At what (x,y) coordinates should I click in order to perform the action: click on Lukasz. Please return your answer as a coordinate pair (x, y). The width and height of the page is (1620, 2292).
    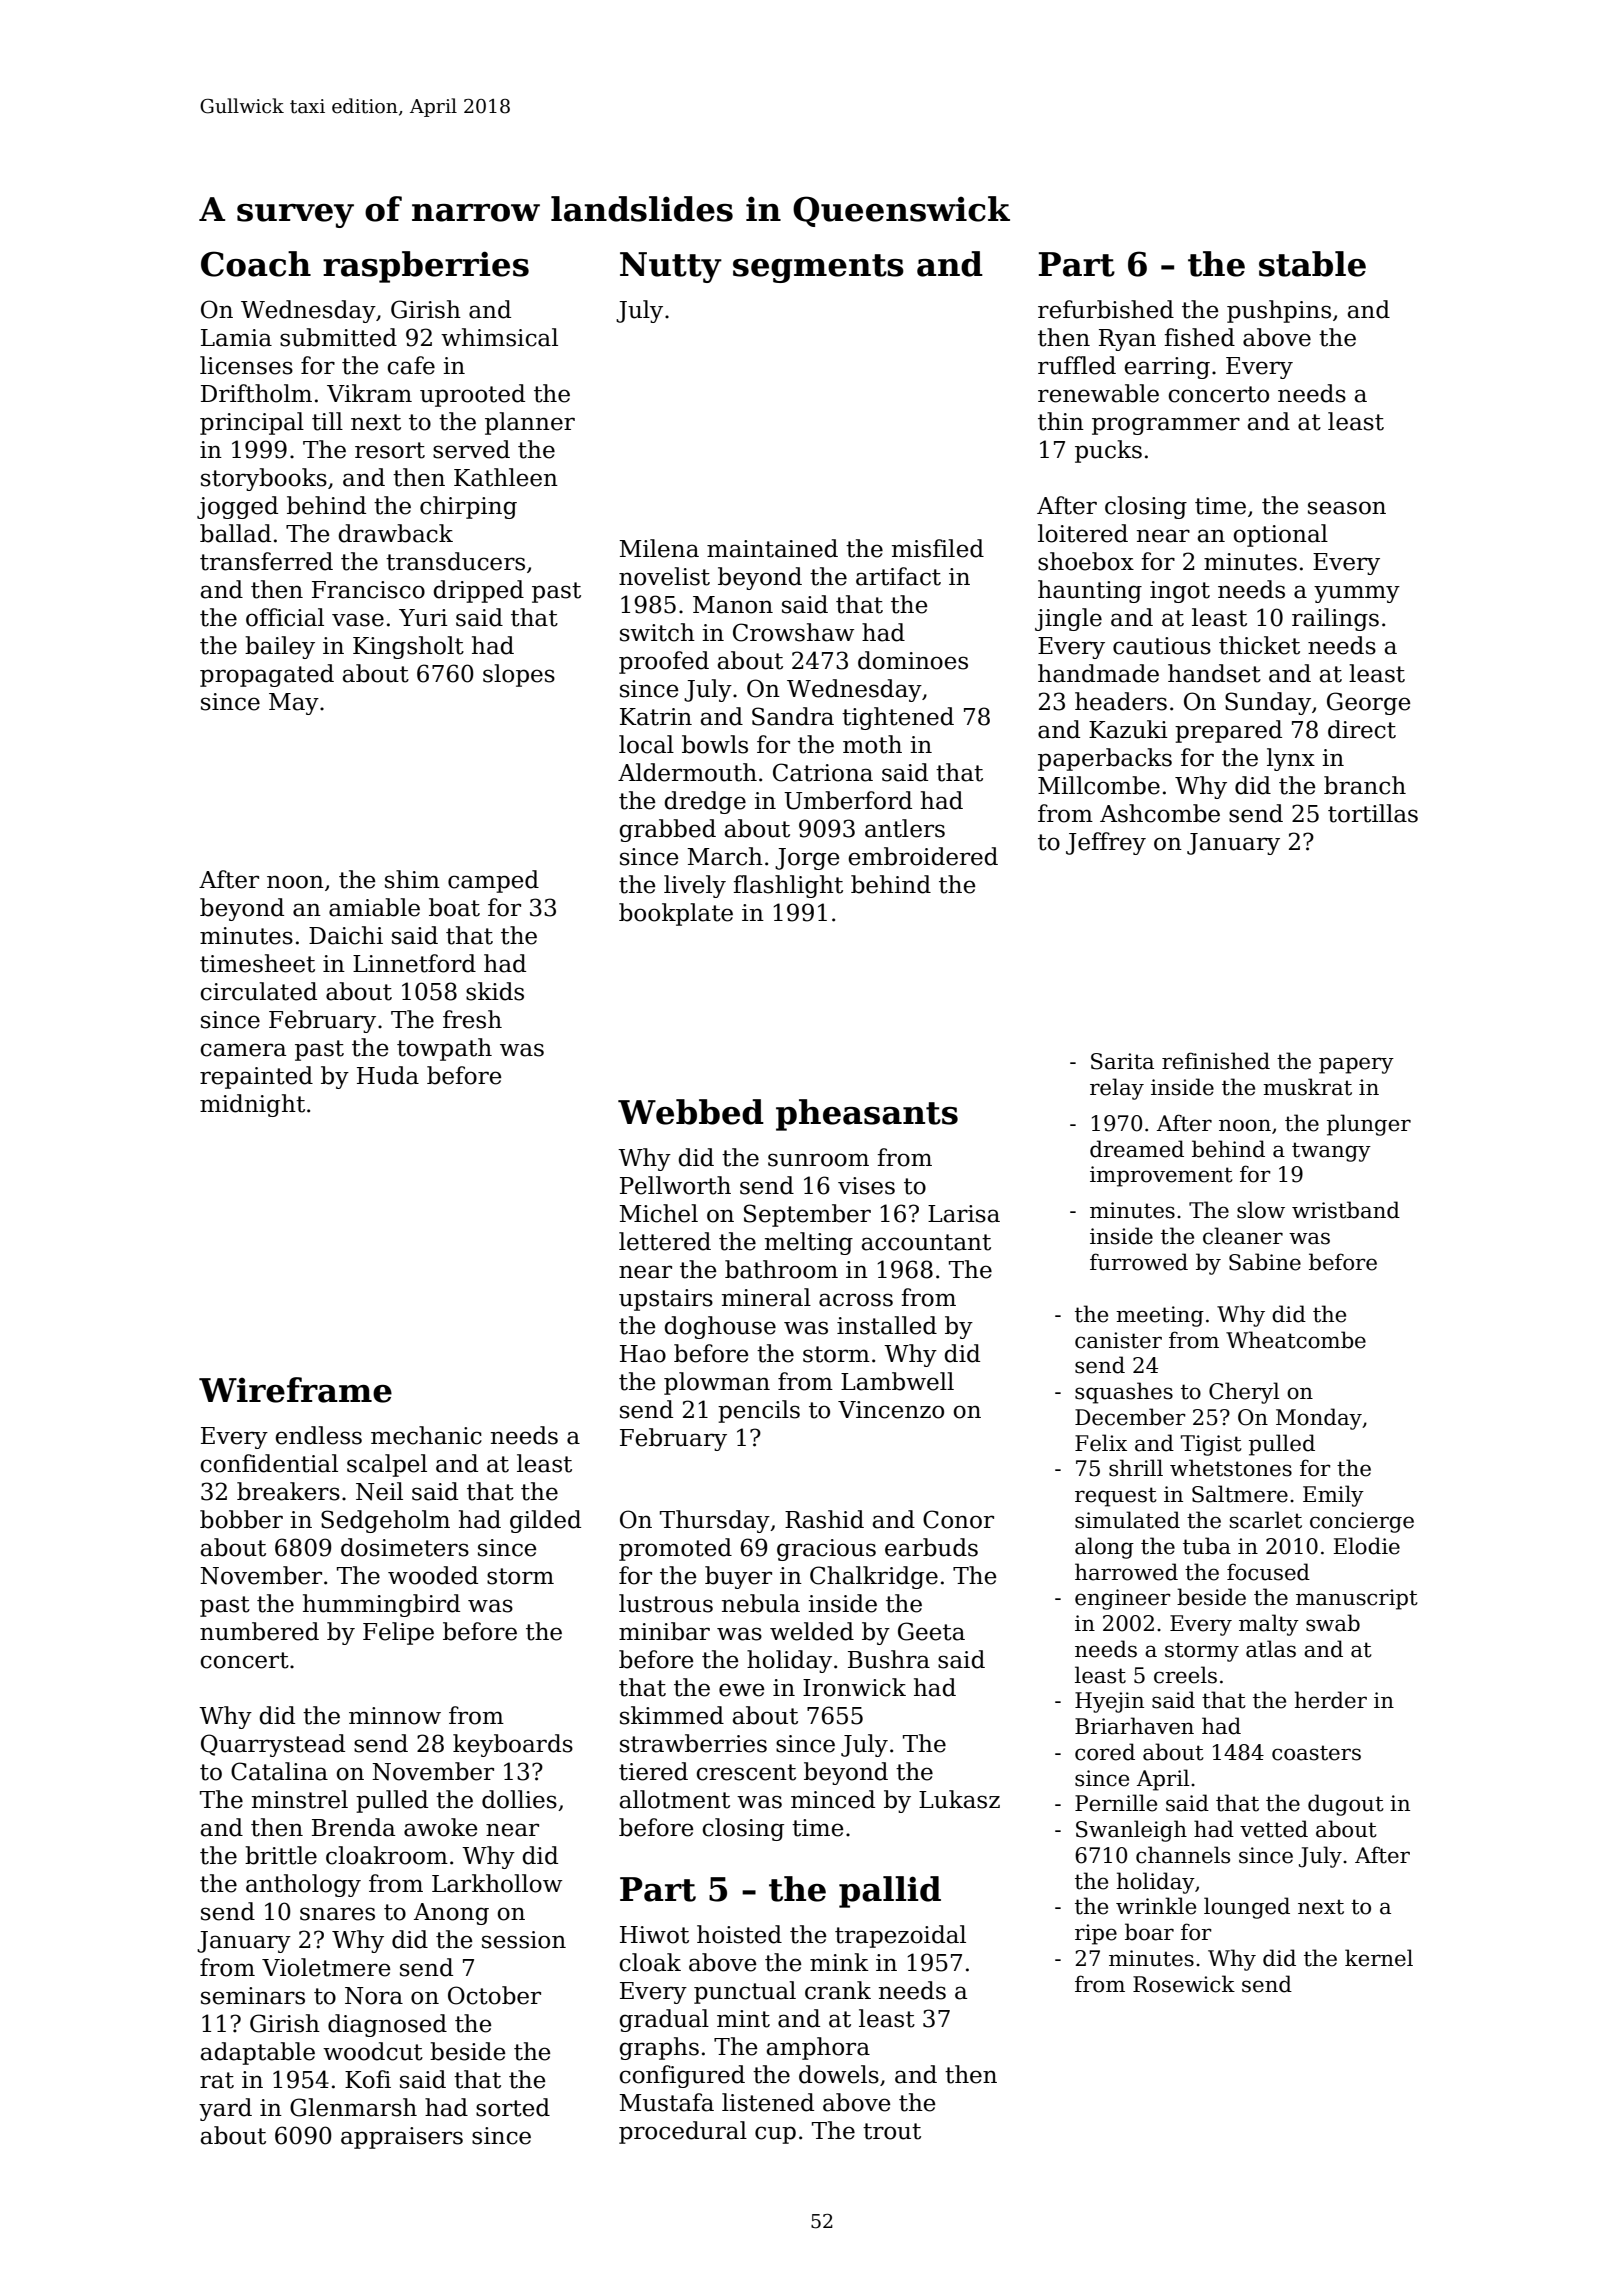
    Looking at the image, I should click on (959, 1799).
